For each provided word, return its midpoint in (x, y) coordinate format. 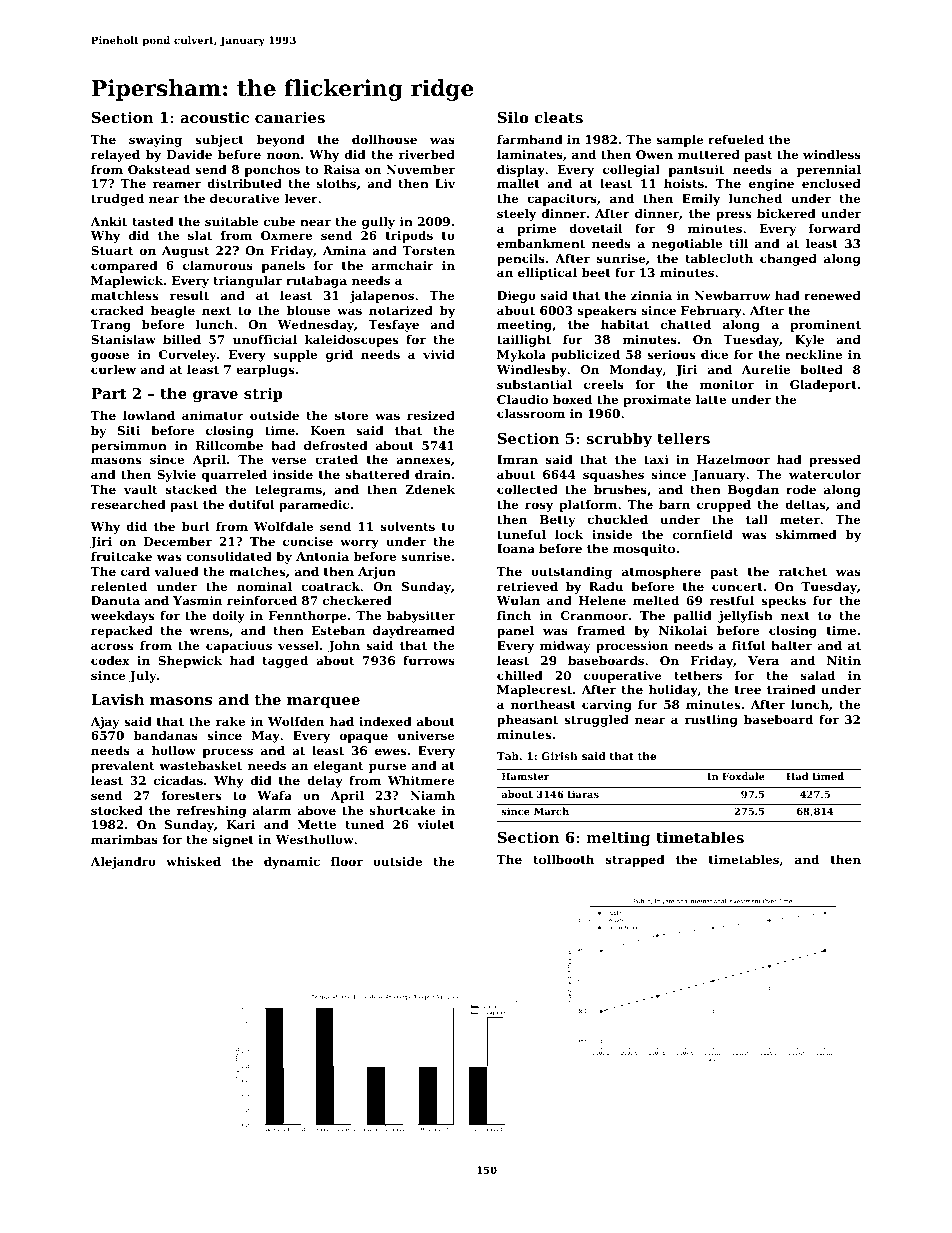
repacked (122, 632)
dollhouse (384, 139)
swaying (155, 141)
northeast (543, 704)
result (189, 295)
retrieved (527, 586)
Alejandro (123, 863)
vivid (439, 354)
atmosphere (661, 573)
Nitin (844, 660)
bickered (786, 213)
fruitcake (121, 556)
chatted (686, 324)
